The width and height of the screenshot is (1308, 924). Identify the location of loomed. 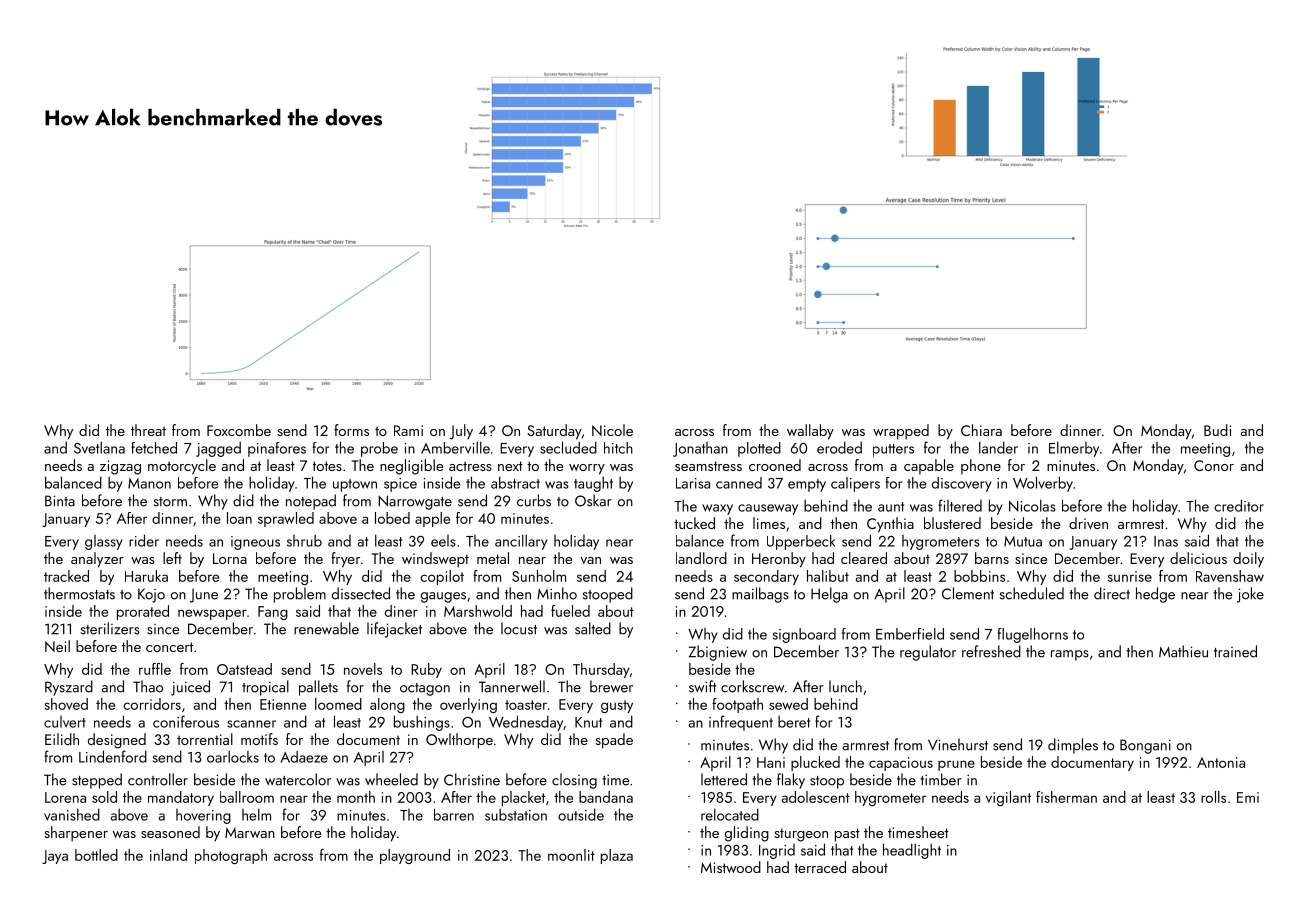
(338, 704).
